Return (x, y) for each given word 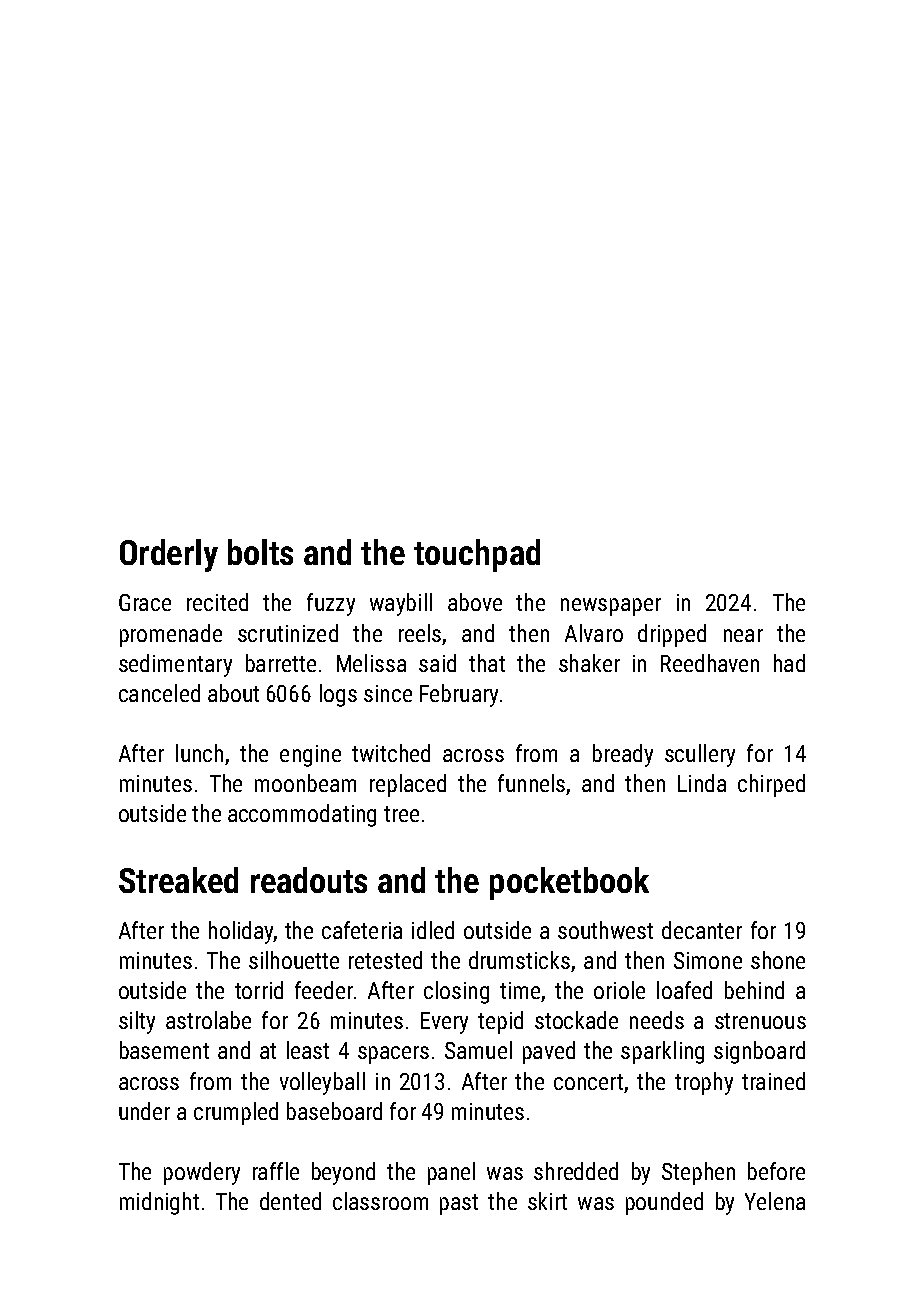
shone (778, 960)
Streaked (178, 880)
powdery (202, 1173)
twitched (391, 753)
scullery (700, 755)
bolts (260, 552)
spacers (393, 1055)
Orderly (169, 555)
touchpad (477, 555)
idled (433, 930)
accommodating (302, 815)
